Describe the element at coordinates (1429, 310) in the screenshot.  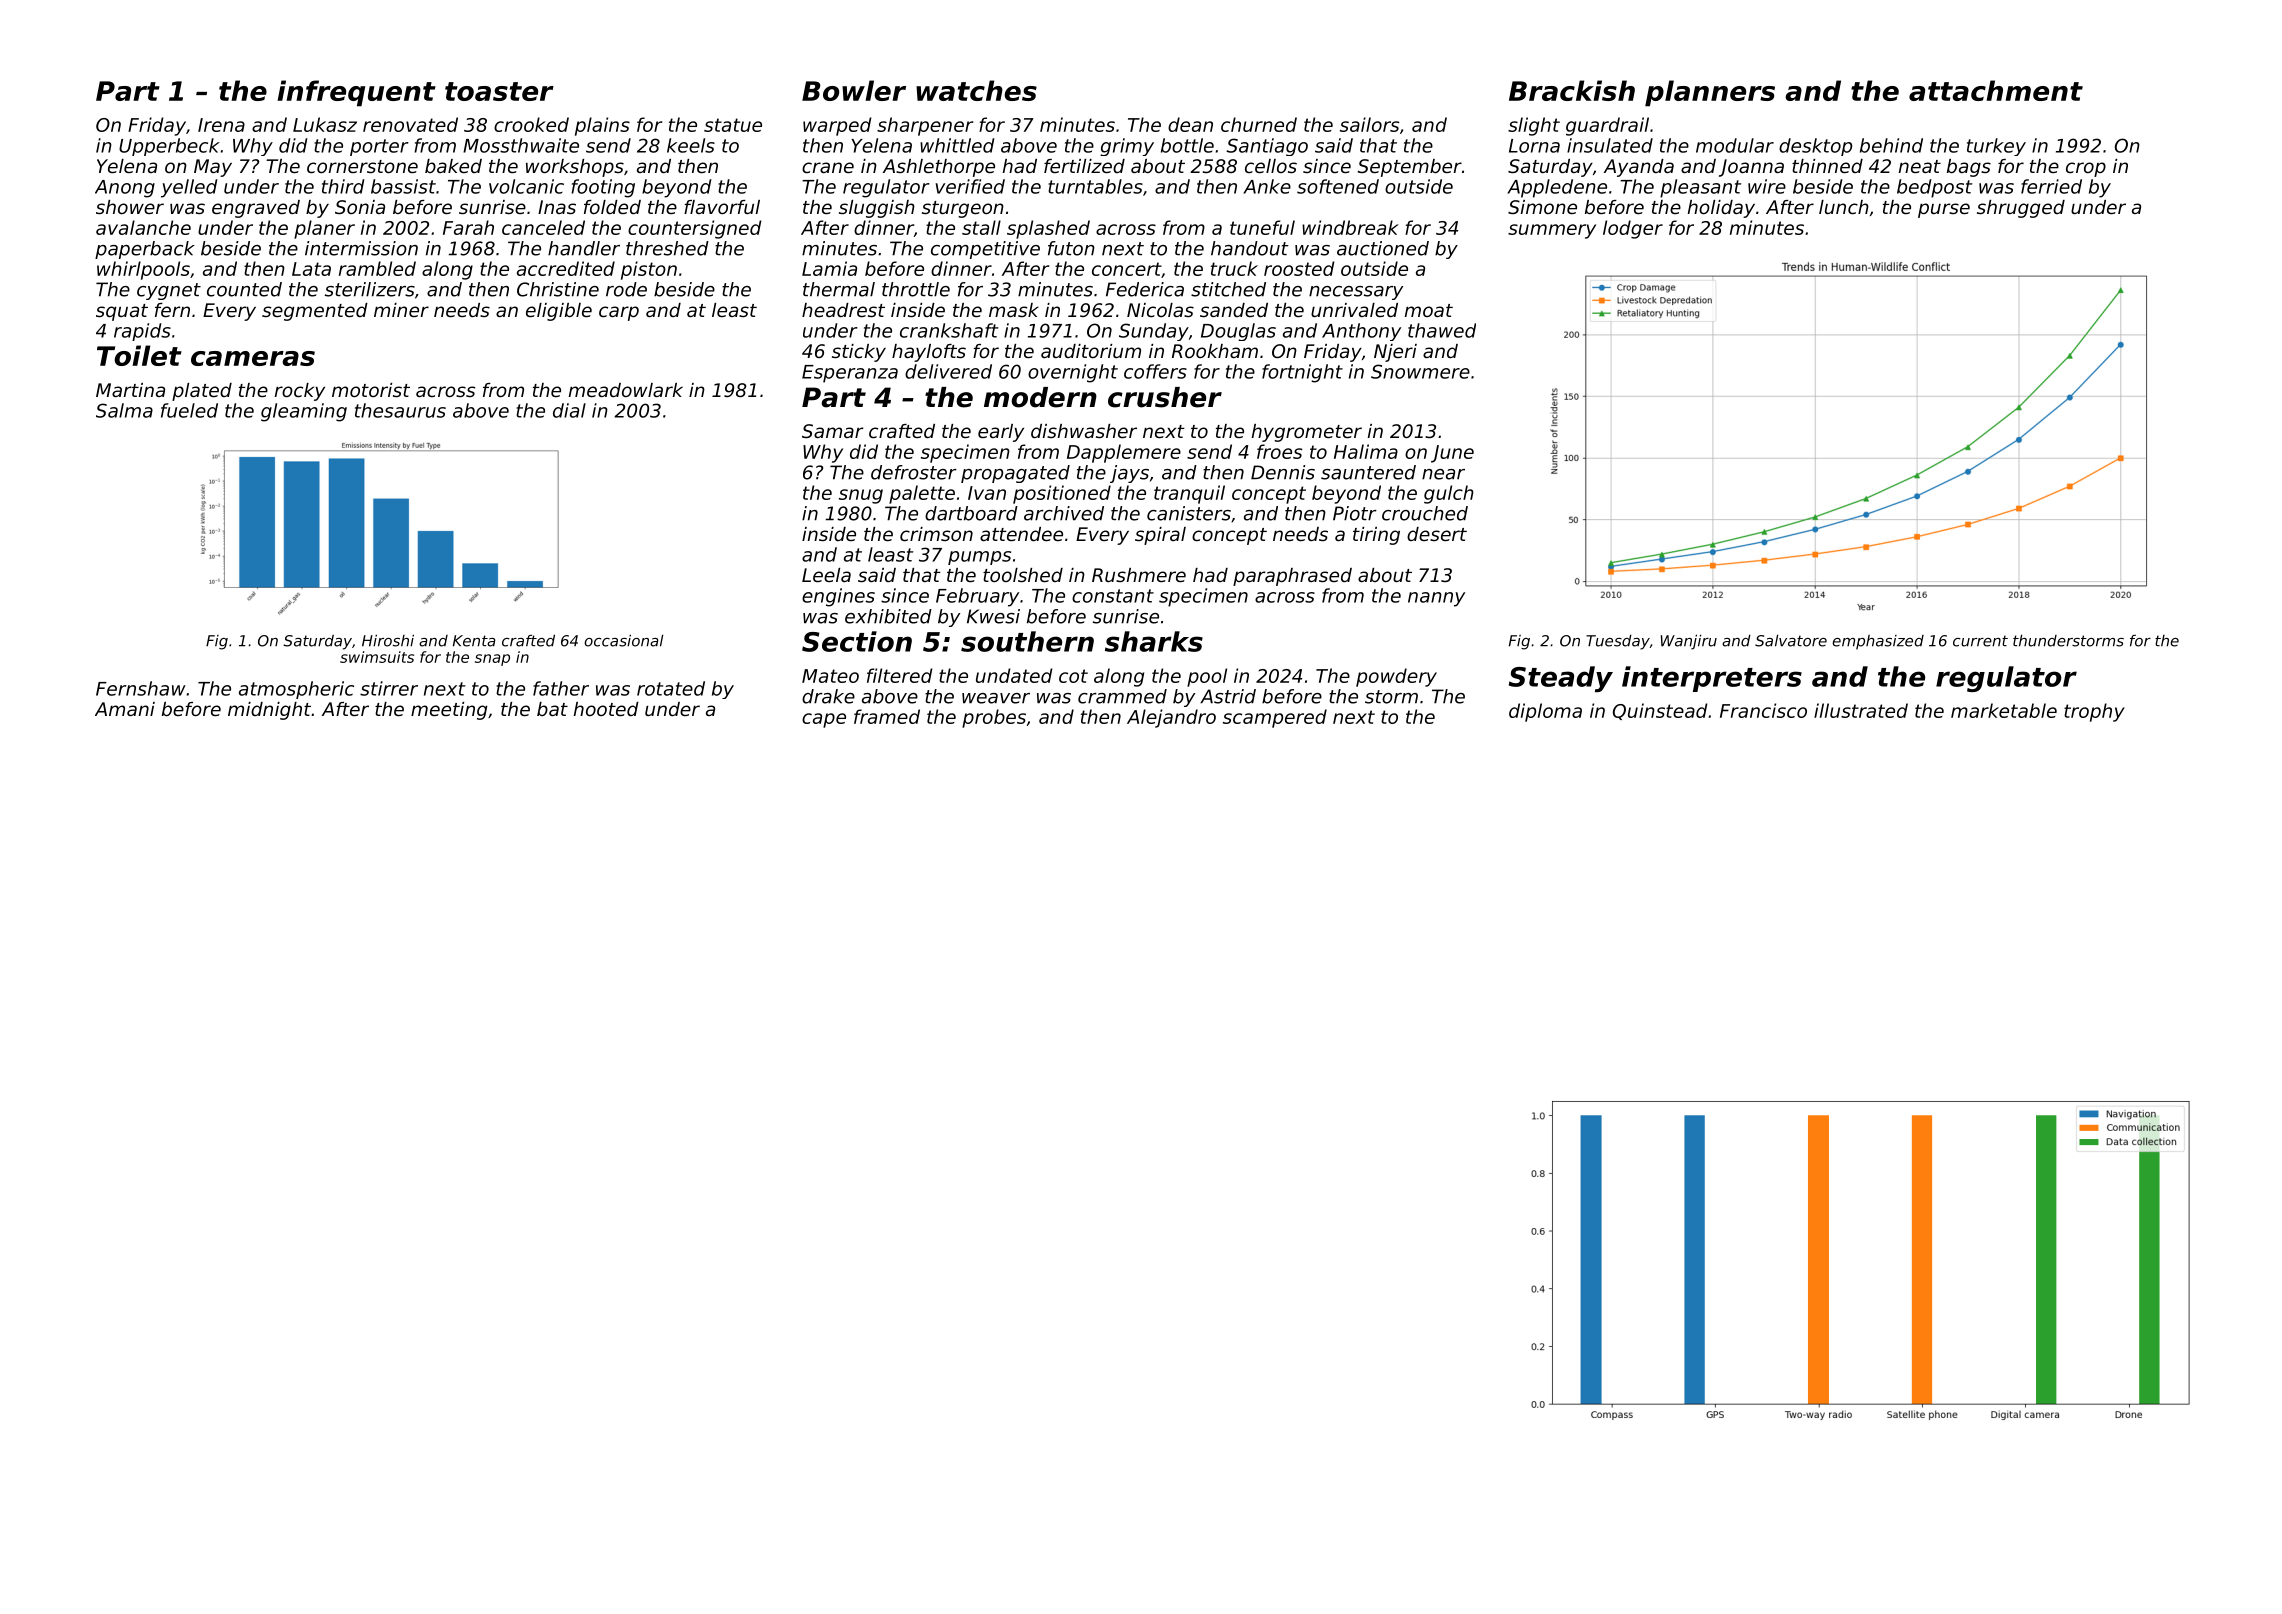
I see `moat` at that location.
